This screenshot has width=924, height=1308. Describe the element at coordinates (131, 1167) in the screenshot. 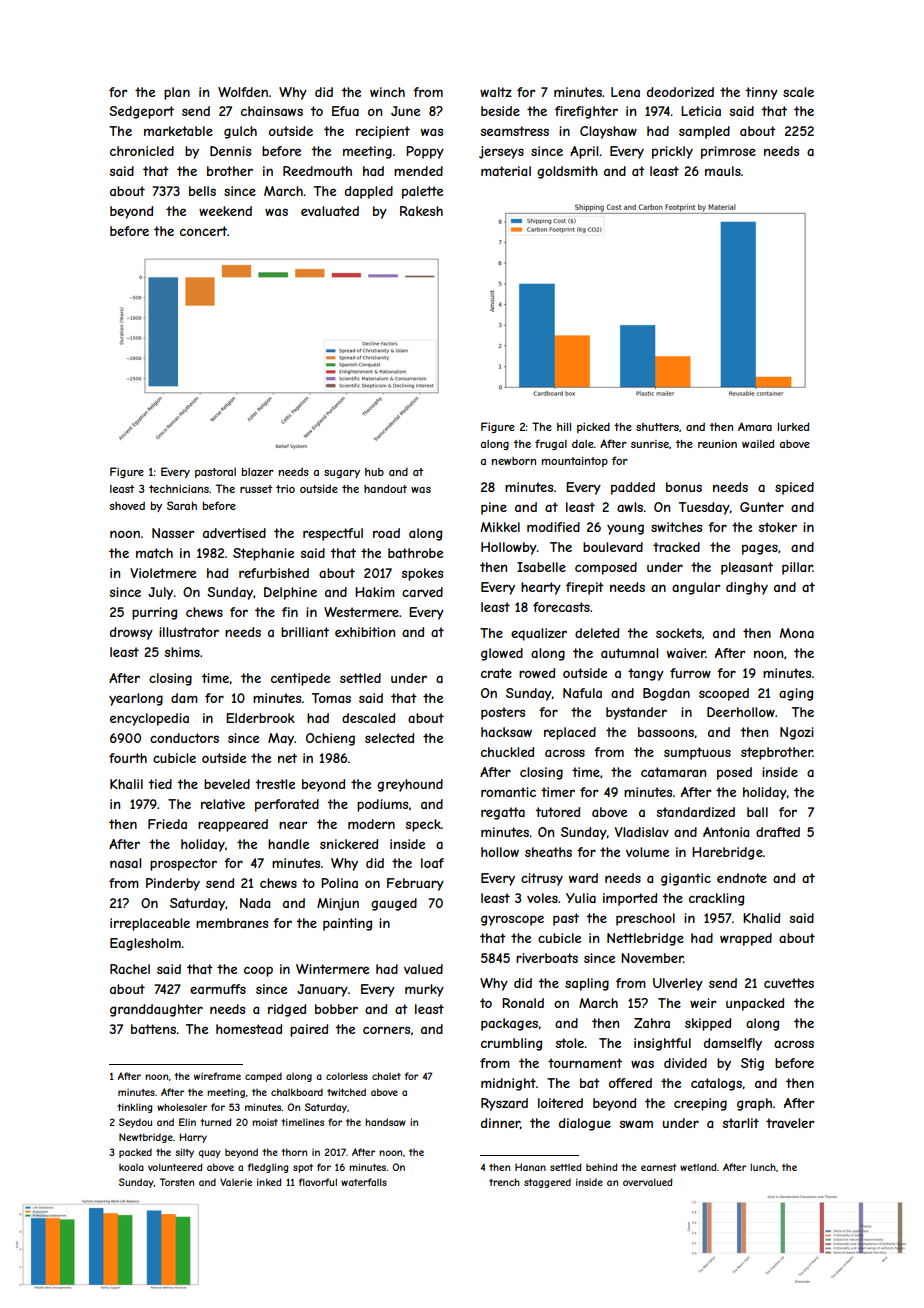

I see `koala` at that location.
